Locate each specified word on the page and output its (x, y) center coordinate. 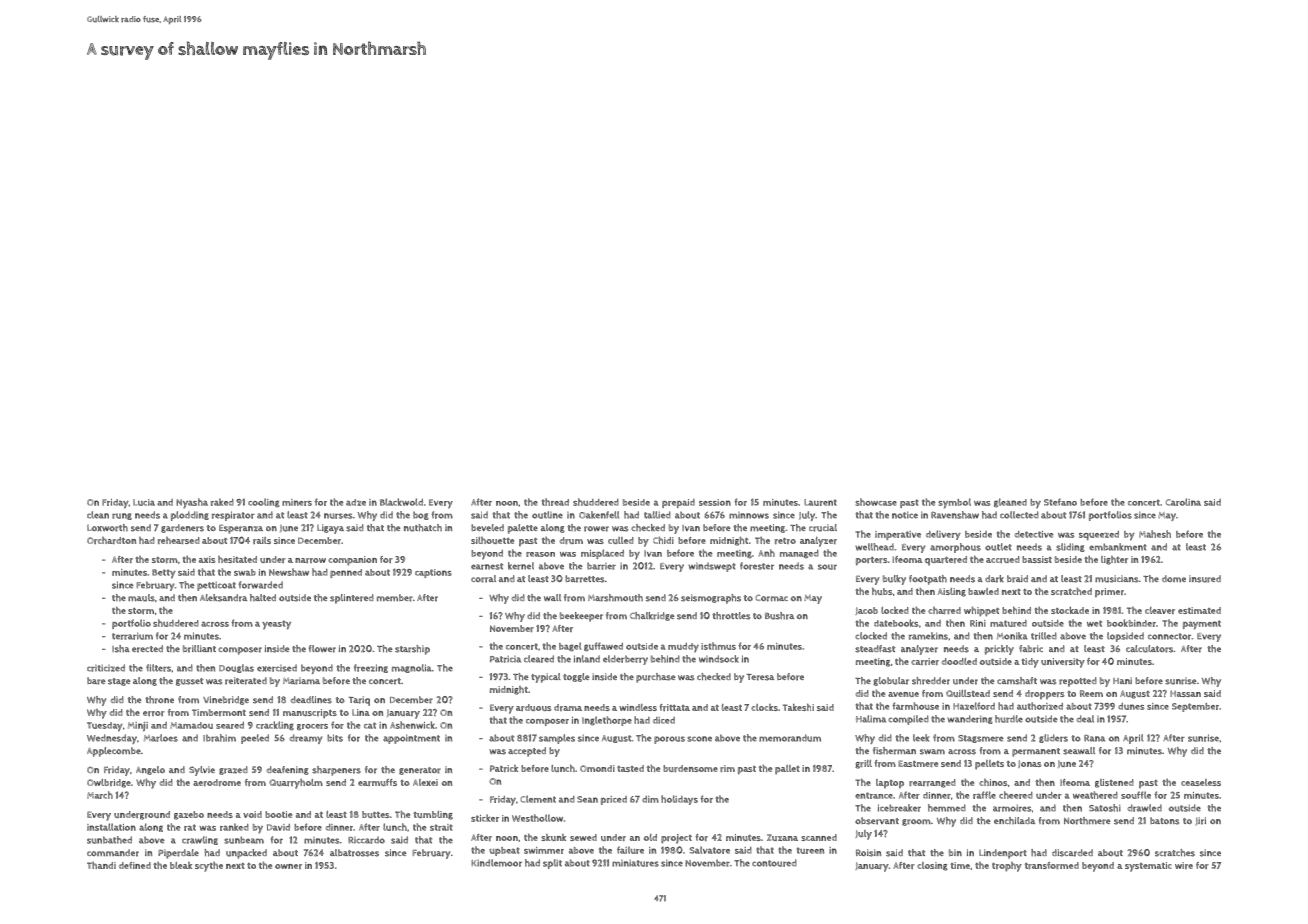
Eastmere (918, 763)
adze (356, 502)
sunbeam (244, 840)
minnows (749, 515)
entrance (874, 795)
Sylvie (202, 771)
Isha (121, 649)
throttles (731, 616)
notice (905, 515)
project (676, 839)
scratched (1071, 591)
